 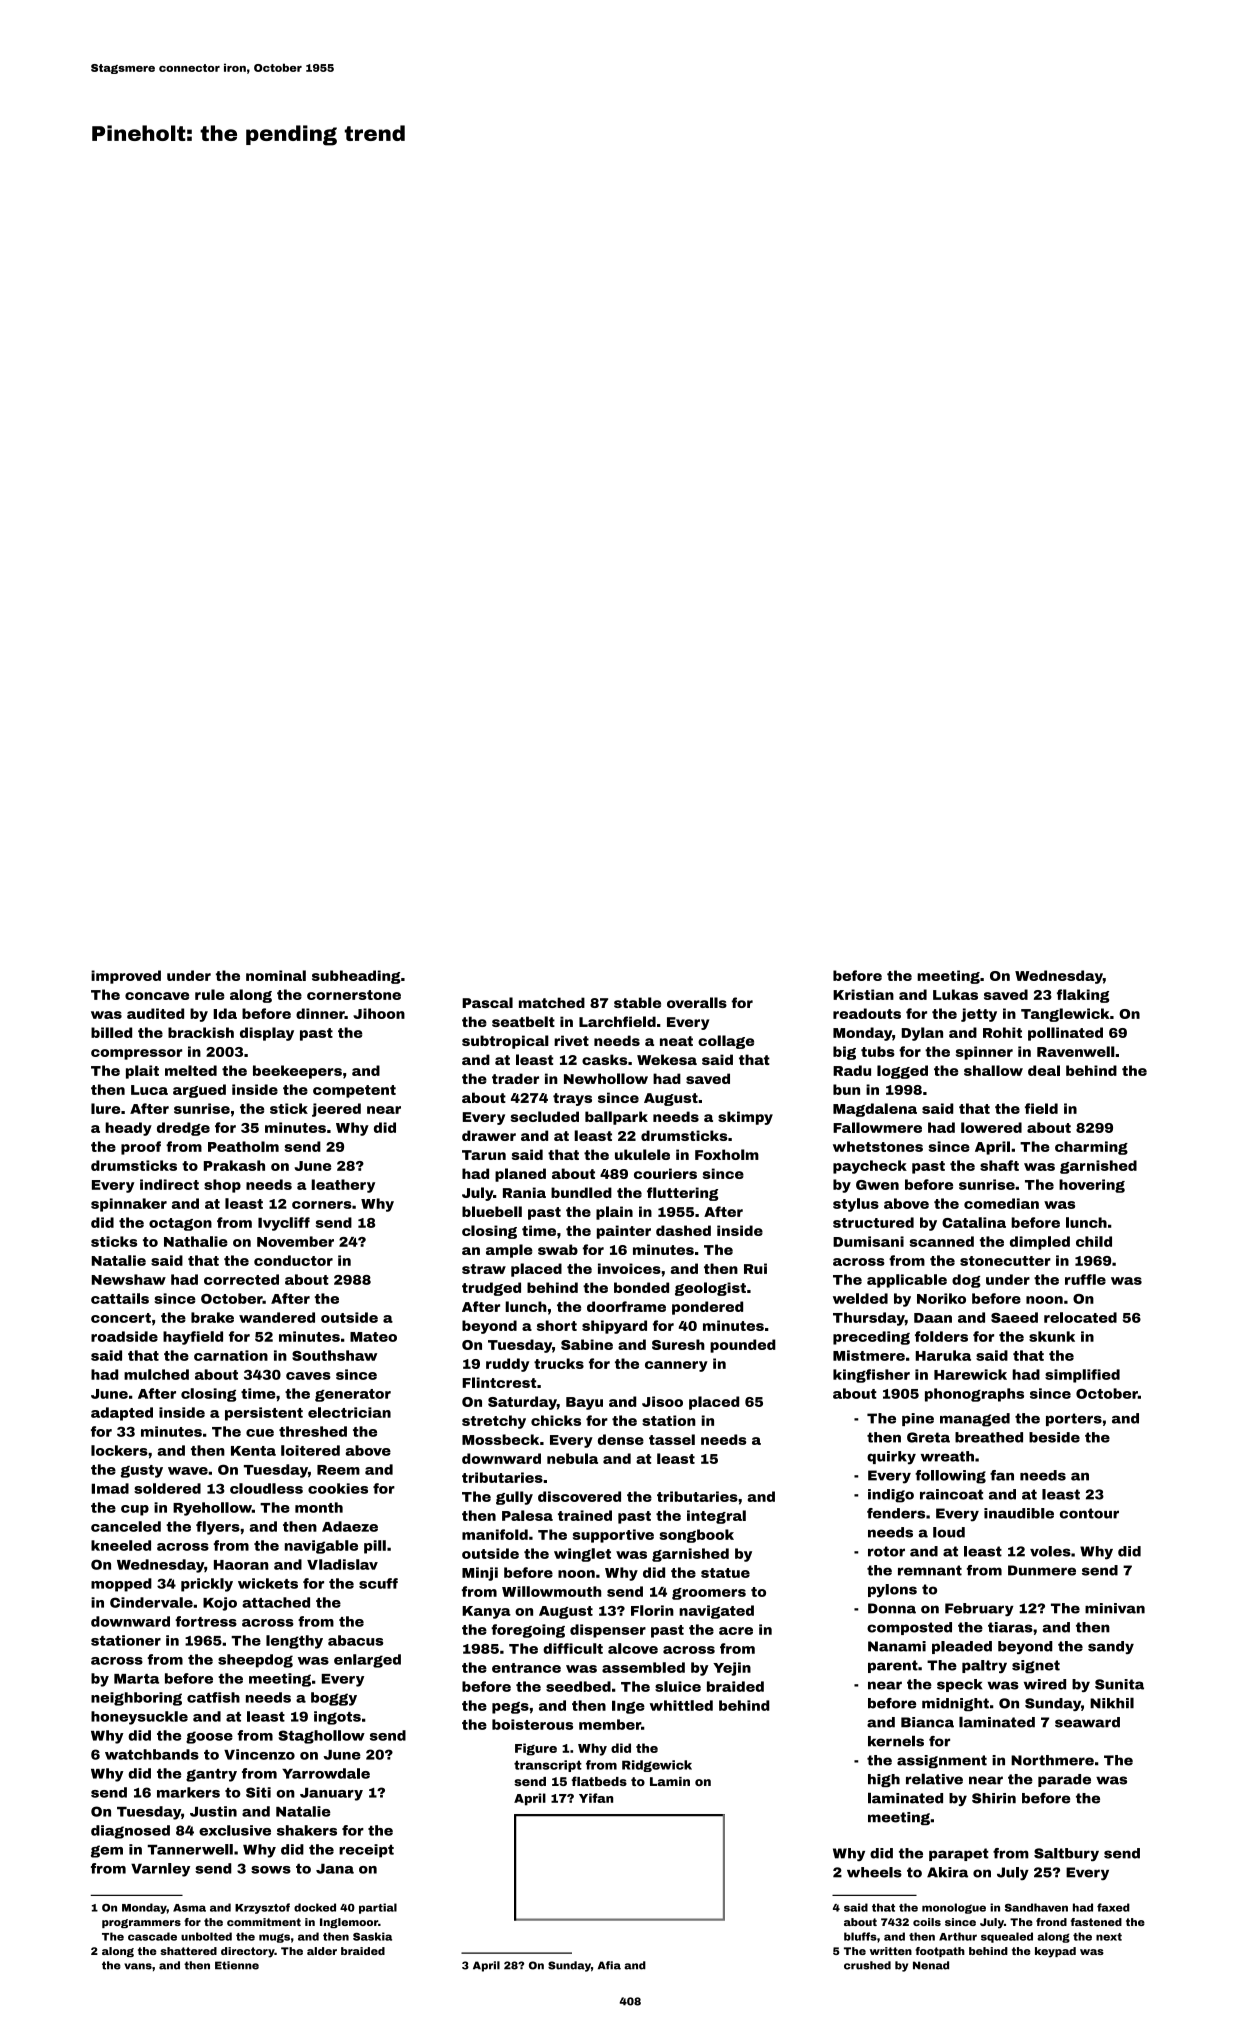 What do you see at coordinates (989, 1437) in the image?
I see `breathed` at bounding box center [989, 1437].
